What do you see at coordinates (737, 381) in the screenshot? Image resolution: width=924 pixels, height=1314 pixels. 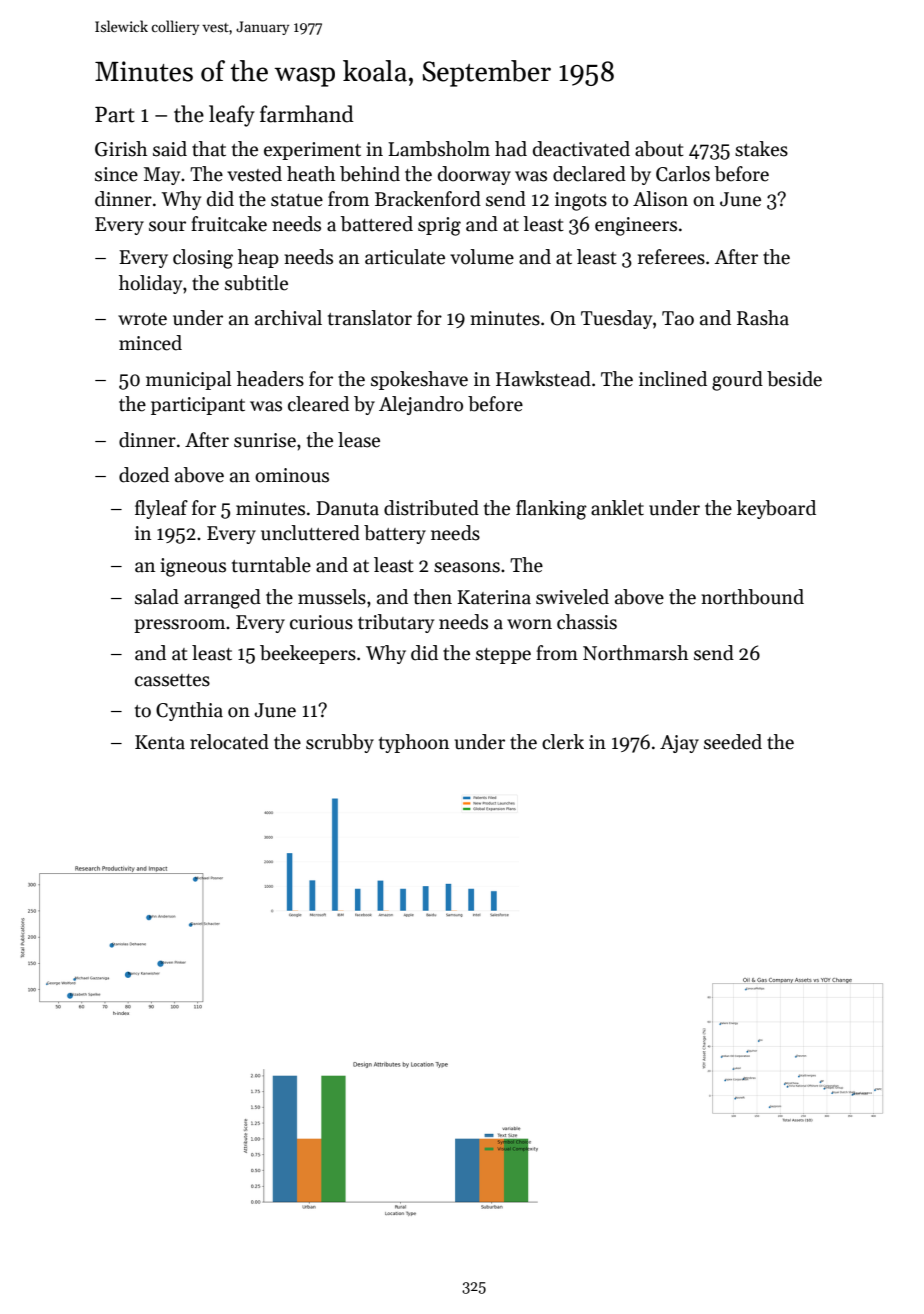 I see `gourd` at bounding box center [737, 381].
